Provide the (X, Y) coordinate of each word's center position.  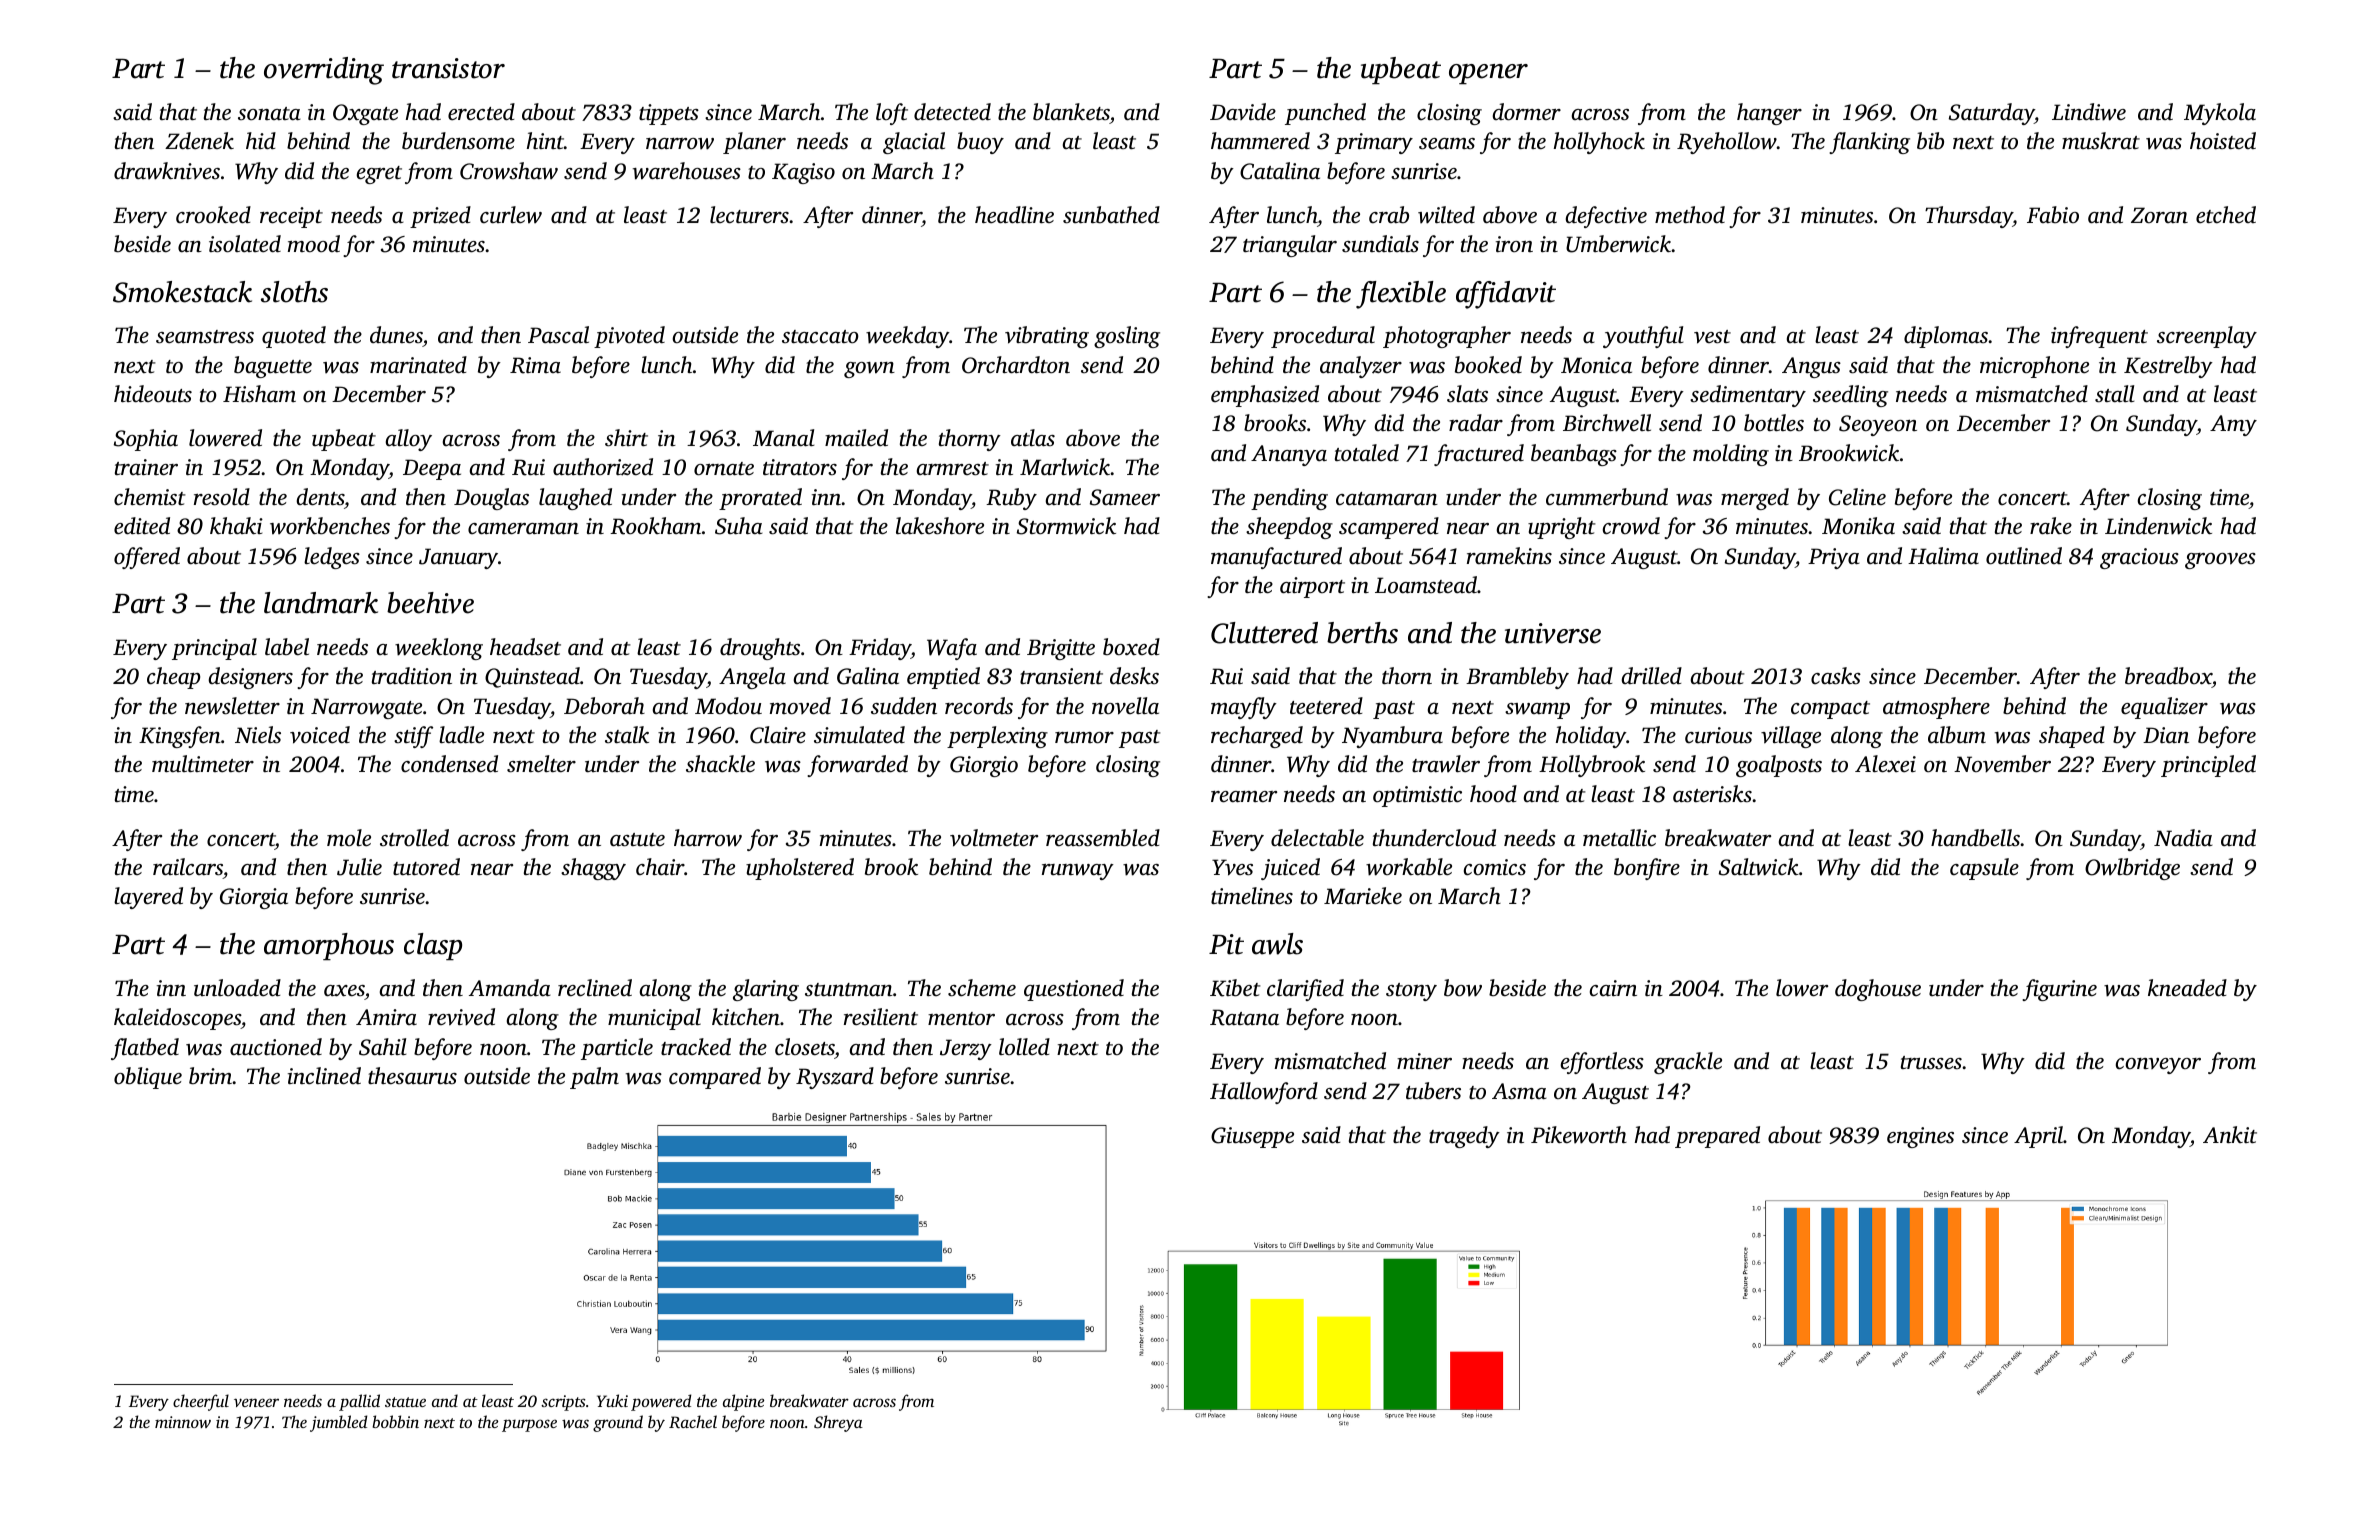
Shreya (838, 1423)
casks (1836, 676)
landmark (321, 603)
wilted (1446, 215)
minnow (183, 1422)
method (1690, 214)
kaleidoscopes (177, 1019)
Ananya (1289, 455)
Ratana (1244, 1017)
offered (147, 558)
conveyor (2158, 1066)
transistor (448, 68)
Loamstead (1426, 584)
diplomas (1946, 337)
